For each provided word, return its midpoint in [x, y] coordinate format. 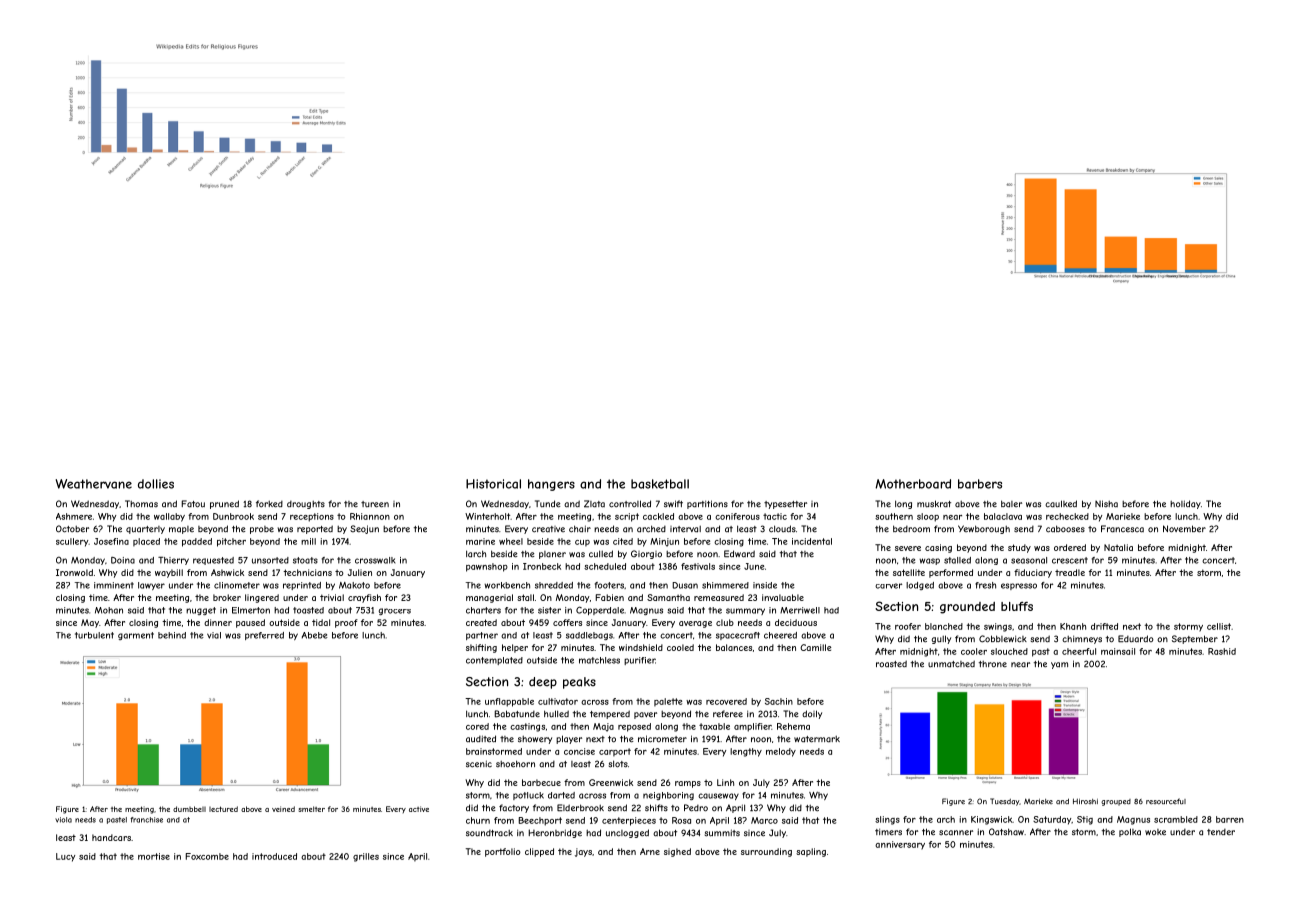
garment [136, 636]
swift [673, 504]
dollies [156, 484]
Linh [725, 782]
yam [1059, 665]
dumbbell [189, 809]
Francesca [1122, 529]
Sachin [779, 701]
